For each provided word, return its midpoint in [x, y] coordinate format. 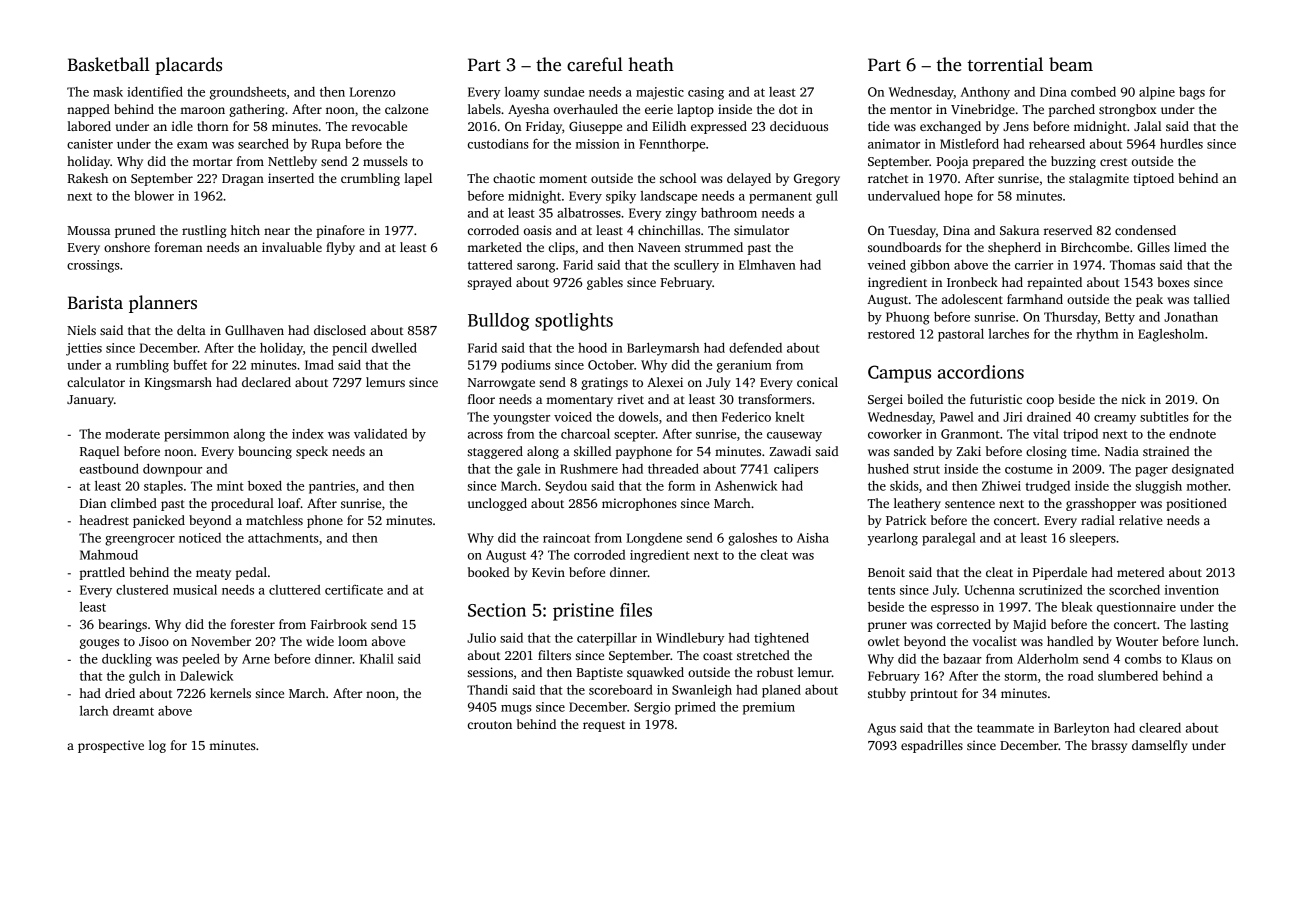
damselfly [1160, 746]
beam [1071, 64]
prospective [111, 746]
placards [188, 66]
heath [651, 64]
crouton [490, 725]
